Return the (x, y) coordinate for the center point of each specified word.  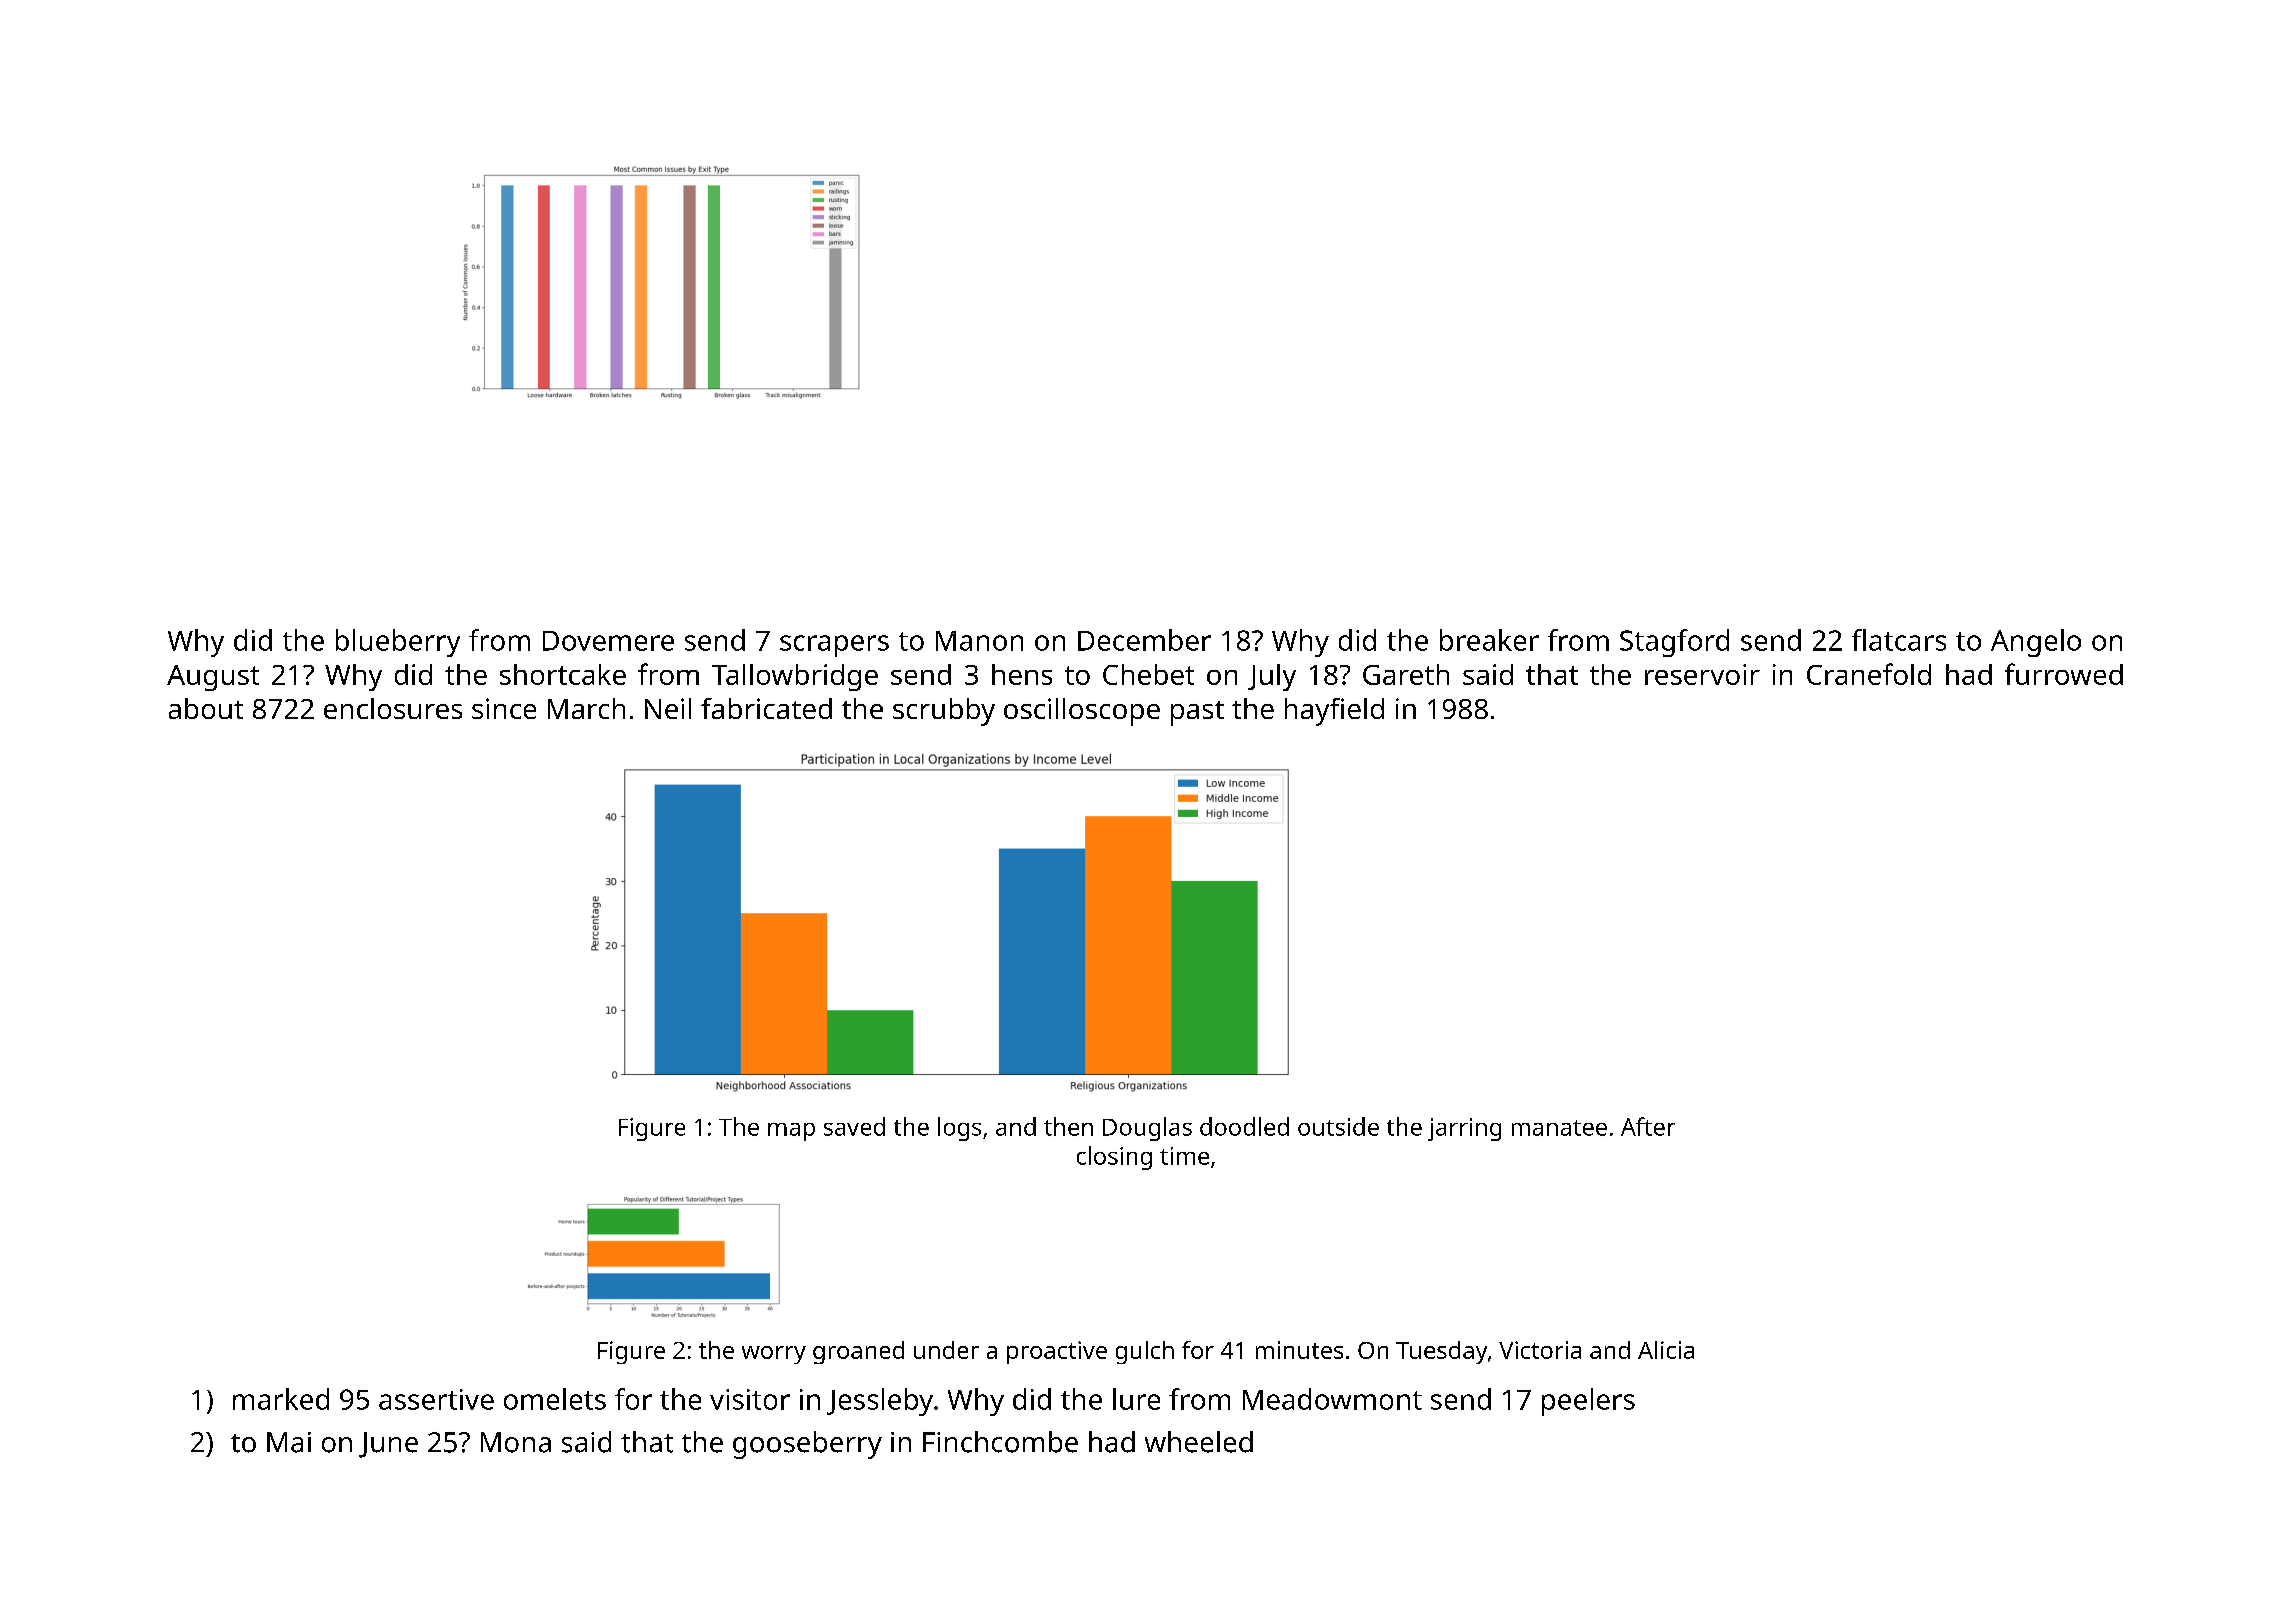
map (791, 1132)
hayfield (1334, 712)
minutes (1299, 1350)
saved (854, 1126)
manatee (1559, 1128)
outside (1338, 1126)
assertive (436, 1399)
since (504, 708)
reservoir (1702, 674)
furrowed (2064, 674)
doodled (1244, 1126)
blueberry (398, 643)
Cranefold (1869, 674)
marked (281, 1399)
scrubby (944, 712)
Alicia (1666, 1350)
